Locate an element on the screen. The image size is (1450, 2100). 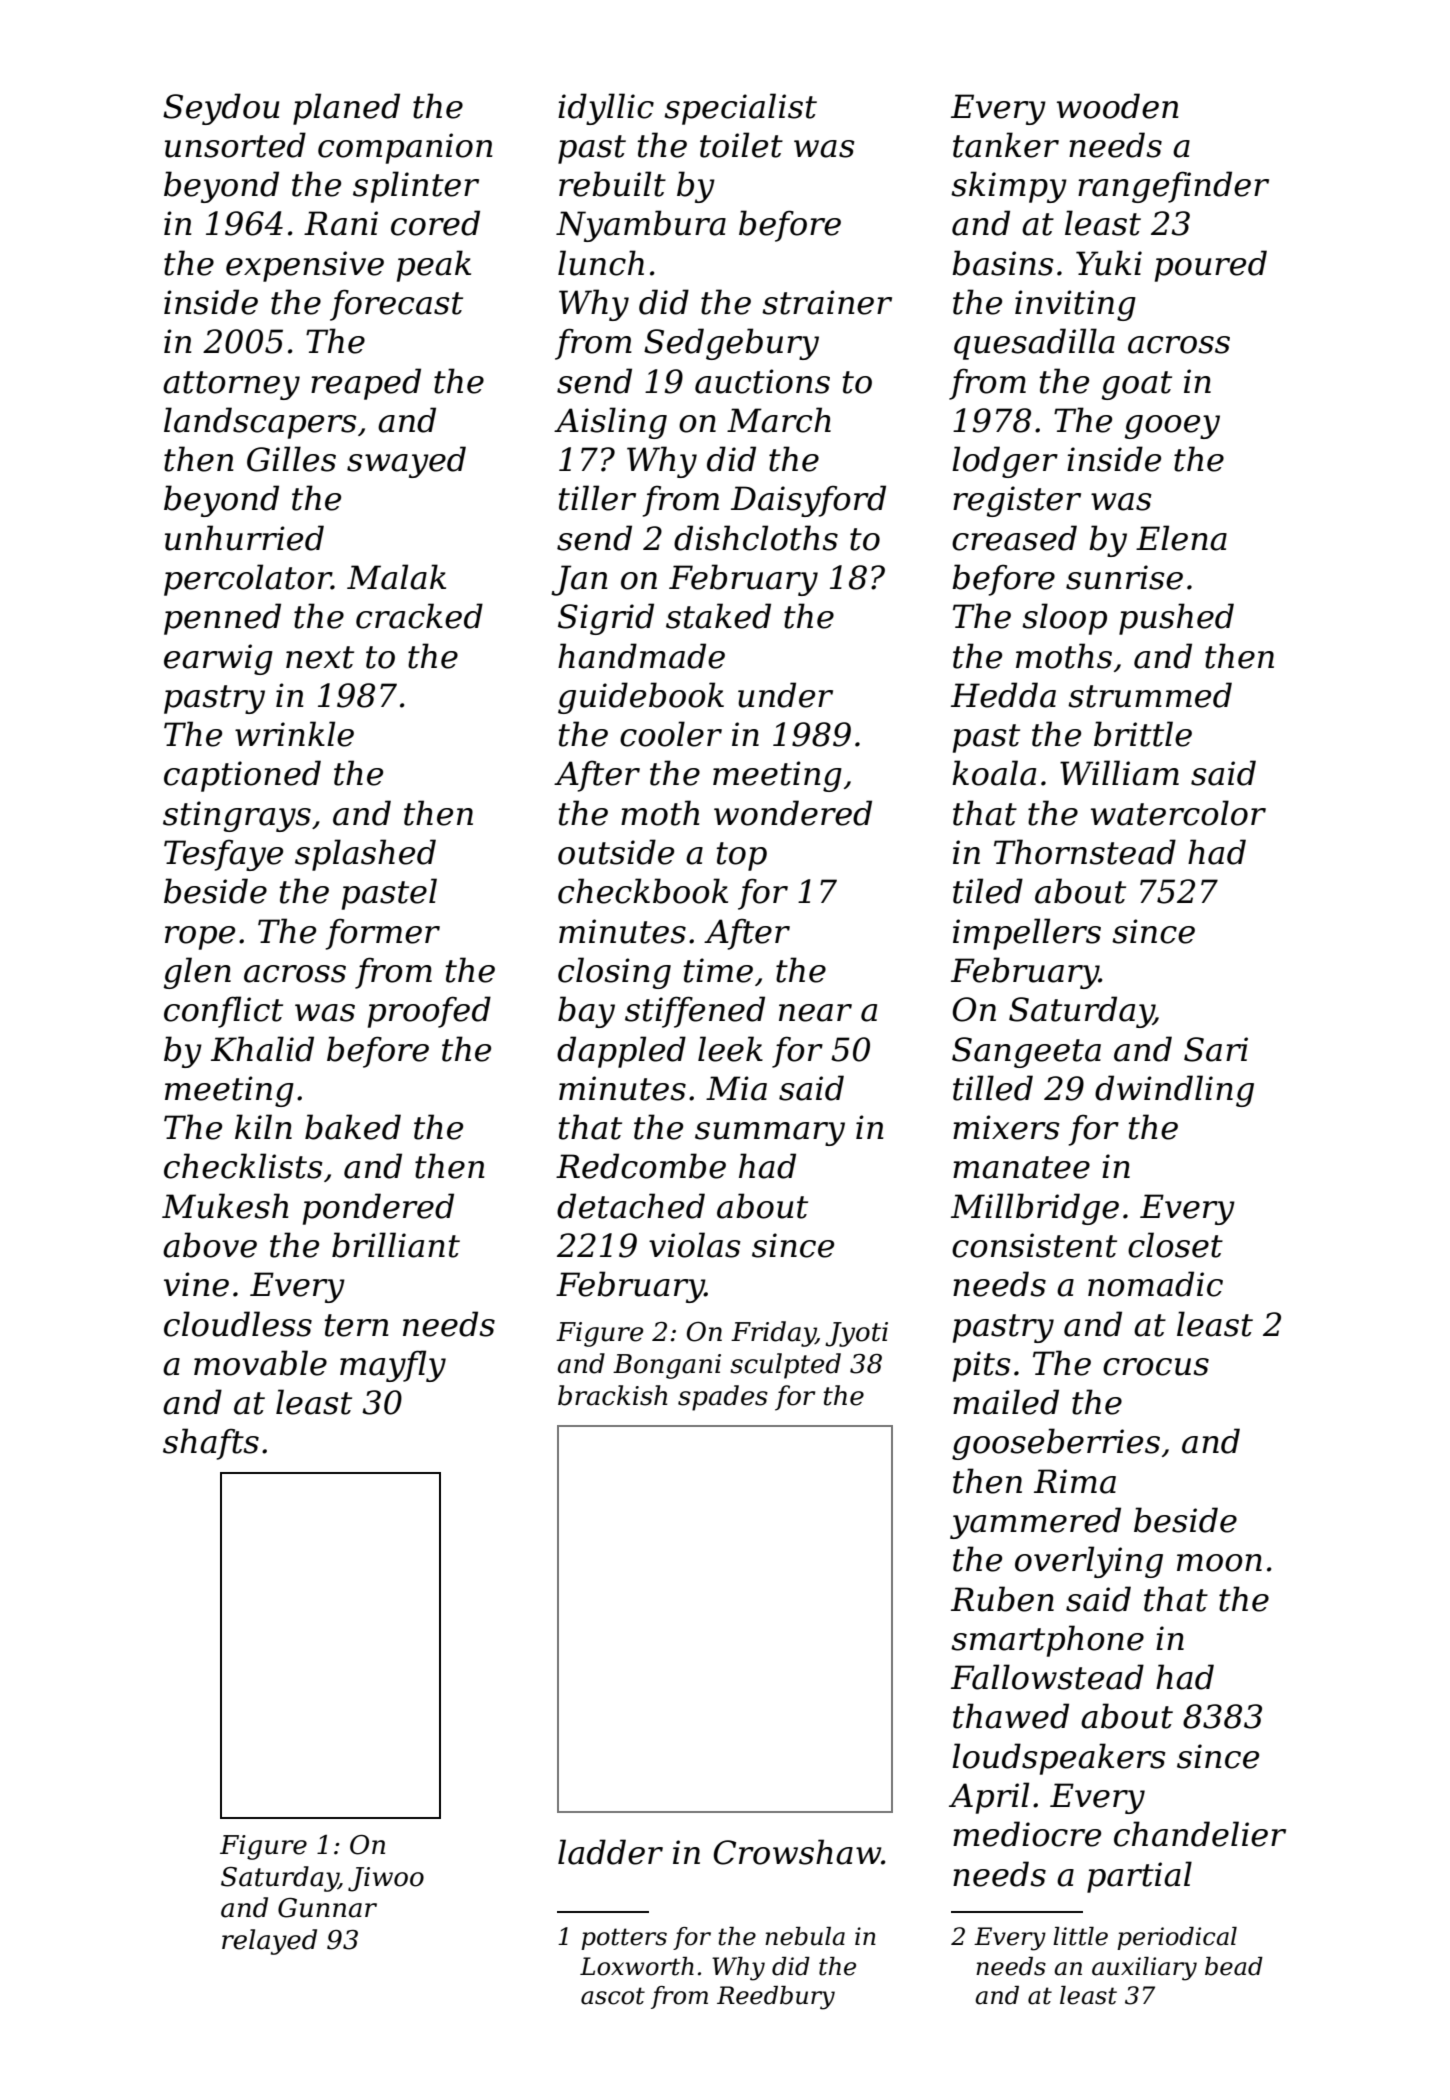
ascot is located at coordinates (613, 1996).
